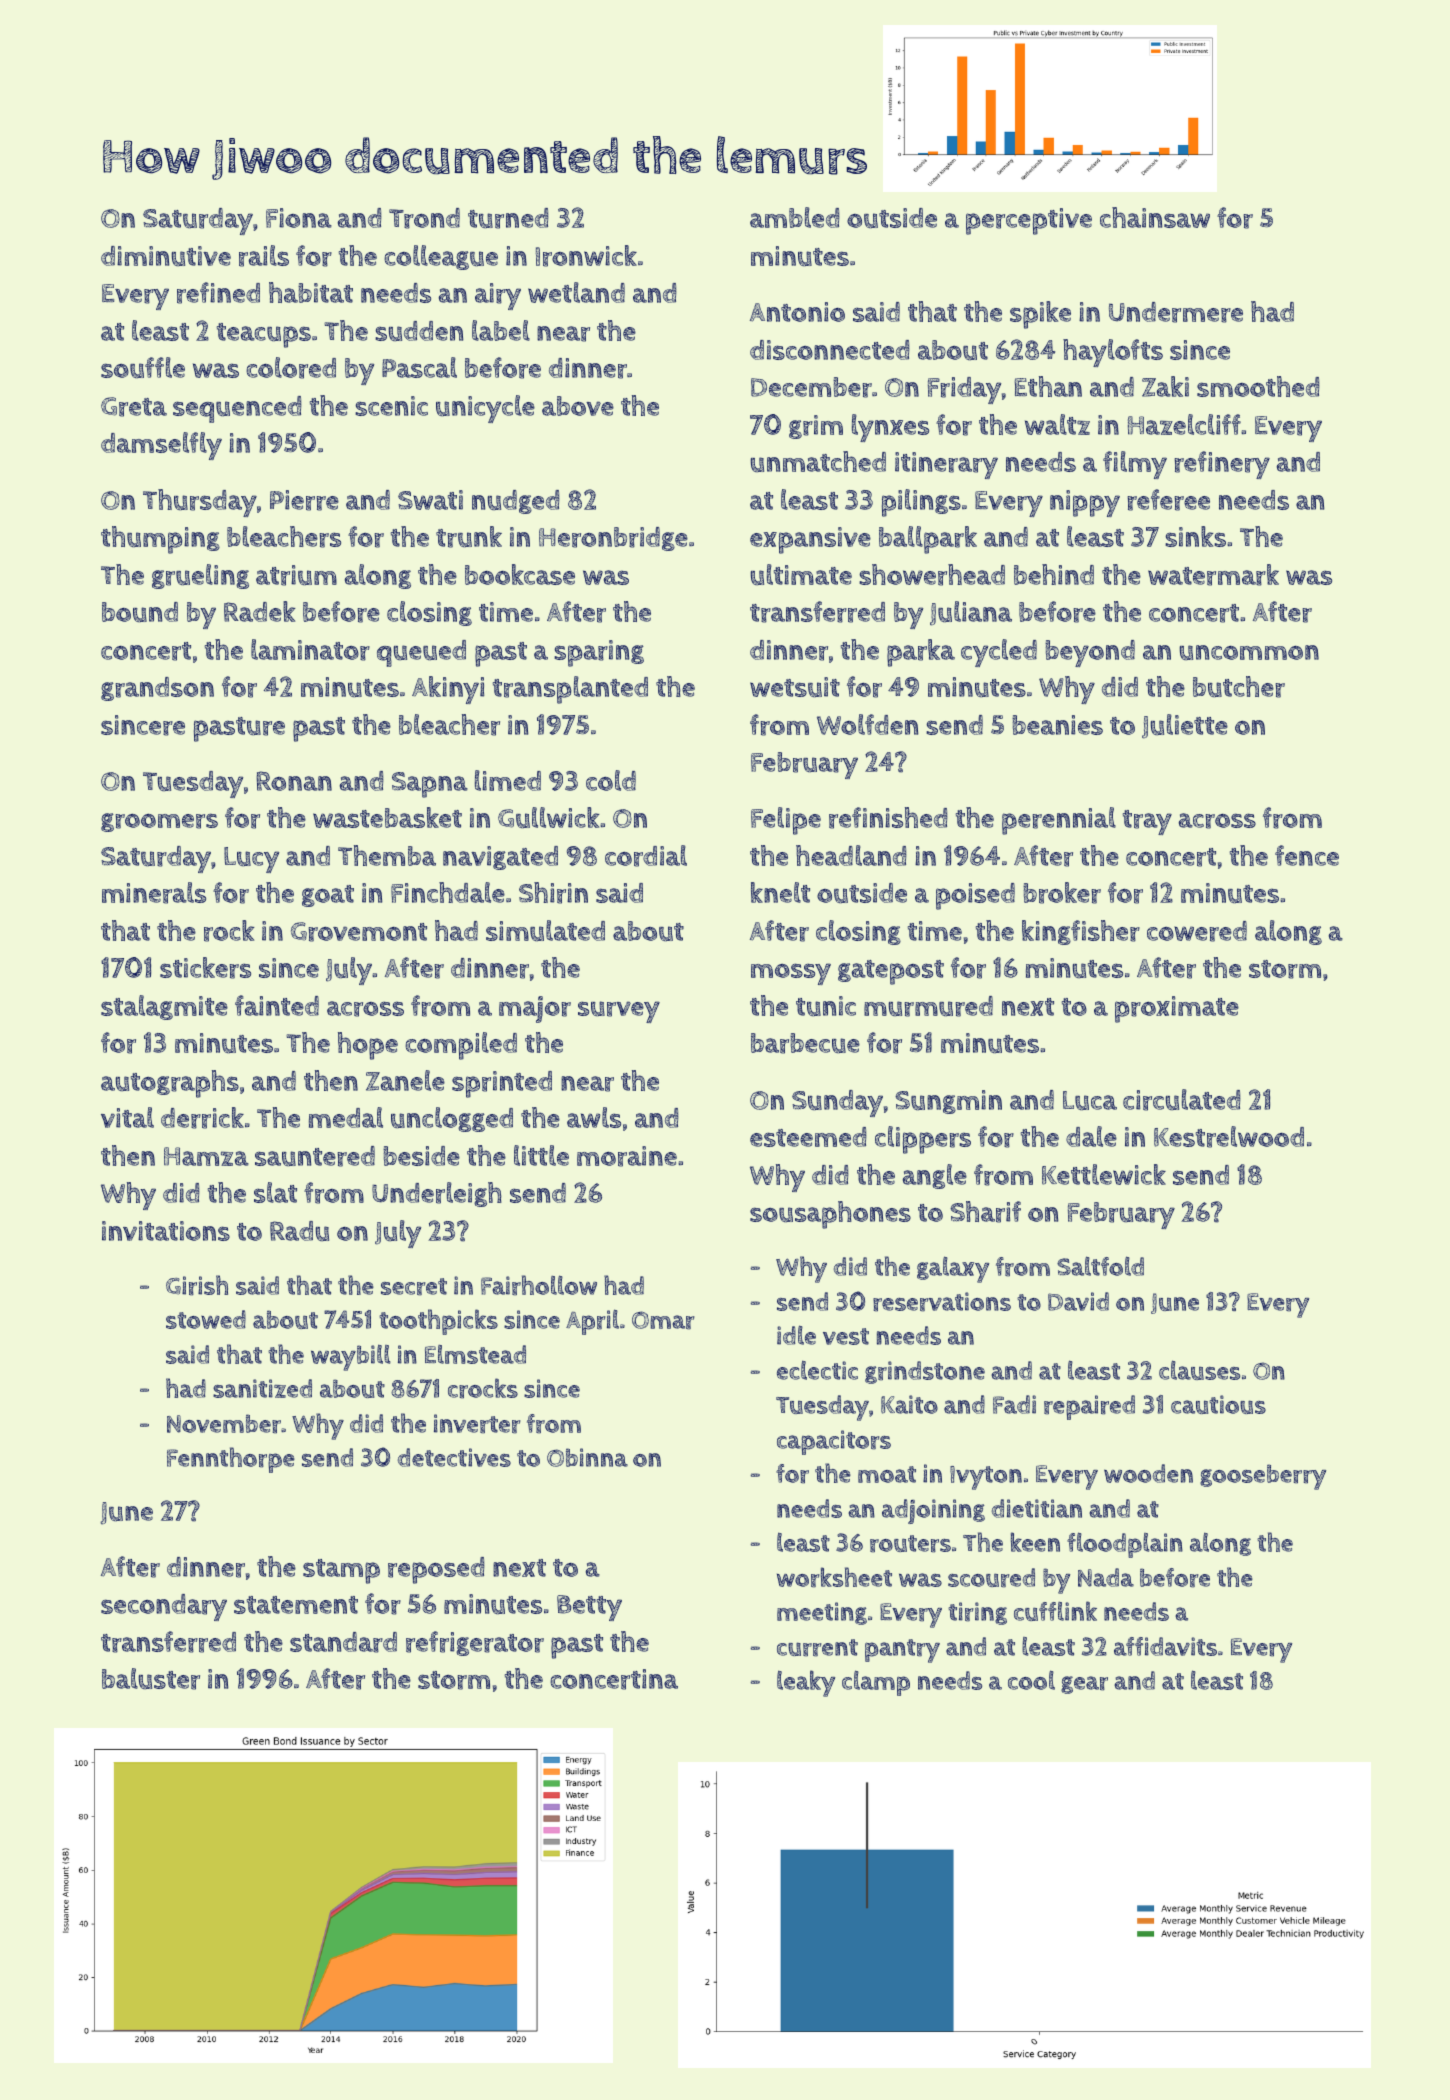 This screenshot has height=2100, width=1450. I want to click on Antonio, so click(797, 312).
